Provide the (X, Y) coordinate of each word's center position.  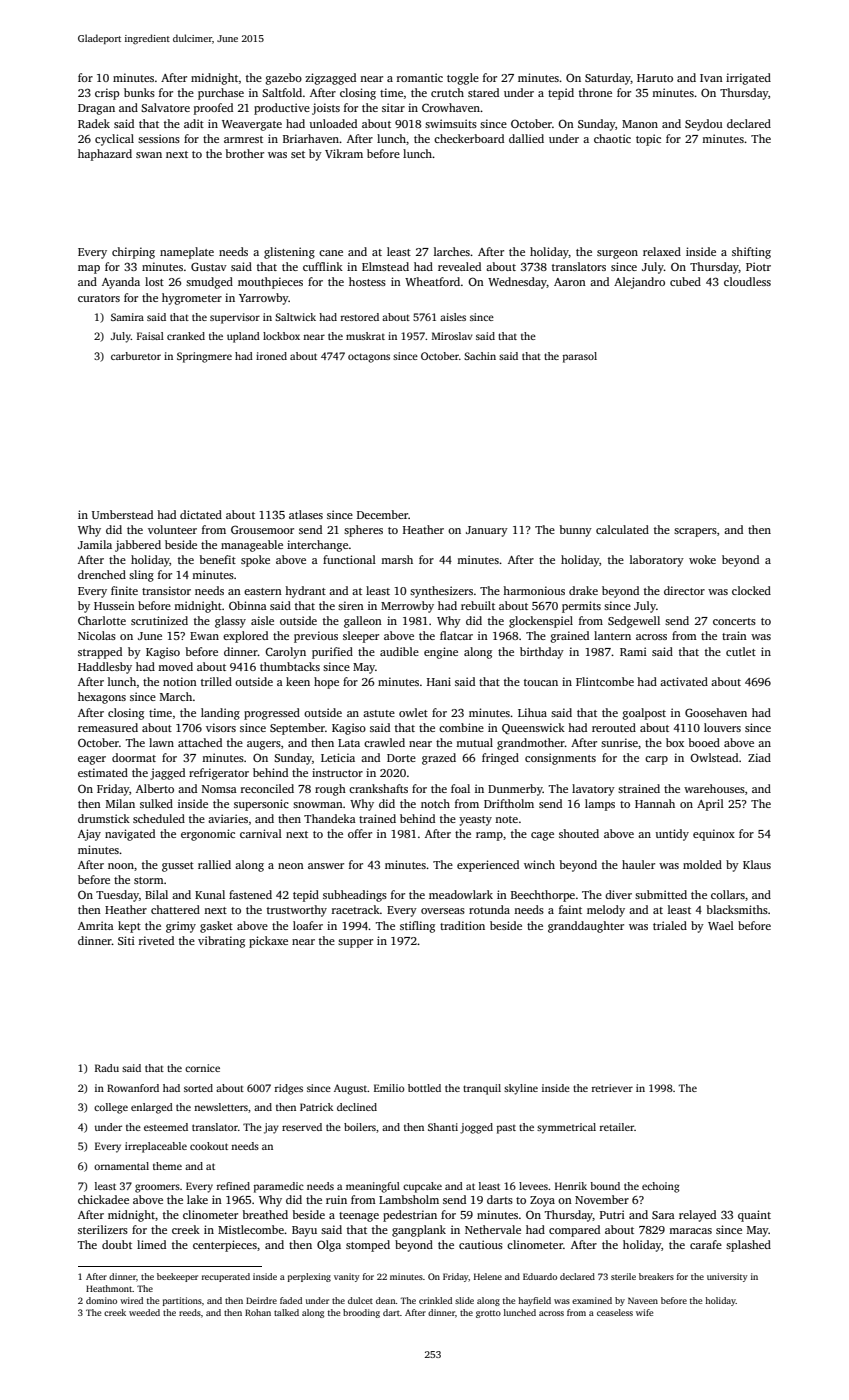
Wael (721, 925)
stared (483, 92)
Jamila (95, 544)
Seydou (704, 125)
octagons (369, 358)
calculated (622, 529)
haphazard (105, 155)
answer (326, 866)
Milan (120, 803)
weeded (144, 1312)
